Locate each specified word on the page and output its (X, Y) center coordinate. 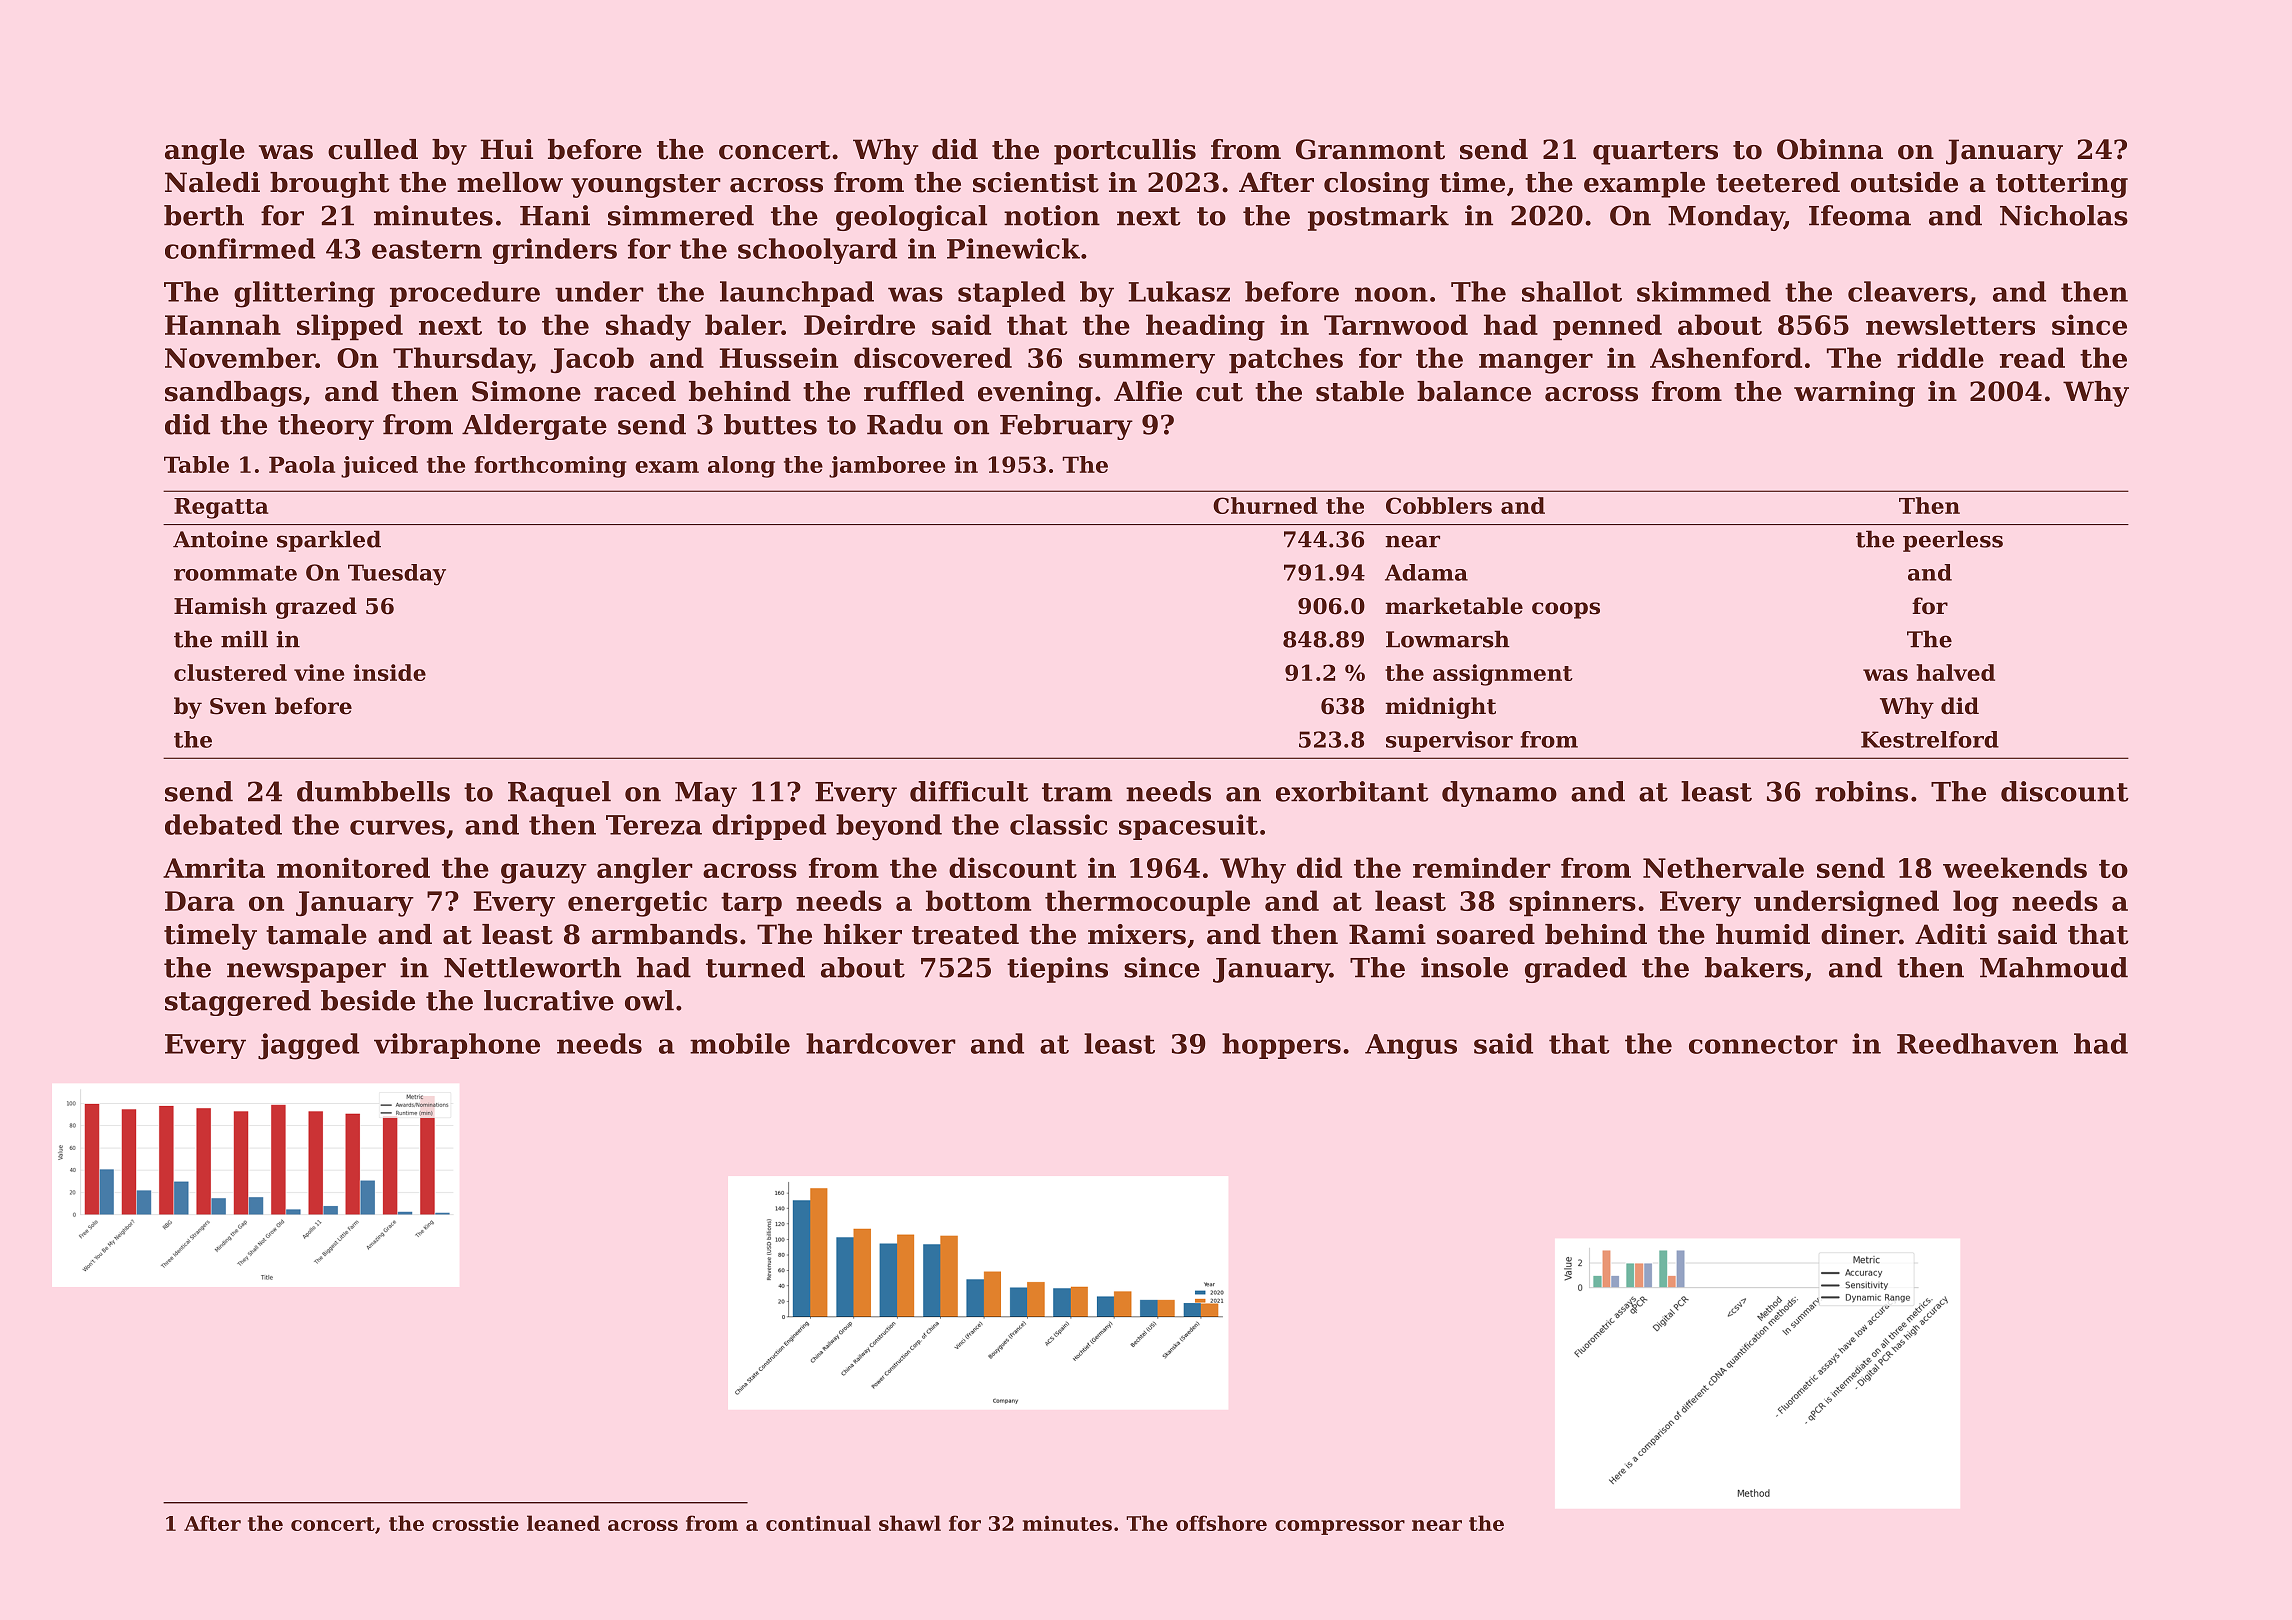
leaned (563, 1523)
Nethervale (1723, 867)
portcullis (1125, 152)
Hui (506, 149)
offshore (1221, 1523)
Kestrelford (1930, 739)
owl (649, 1000)
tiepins (1057, 970)
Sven (238, 706)
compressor (1340, 1527)
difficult (969, 791)
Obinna (1830, 149)
